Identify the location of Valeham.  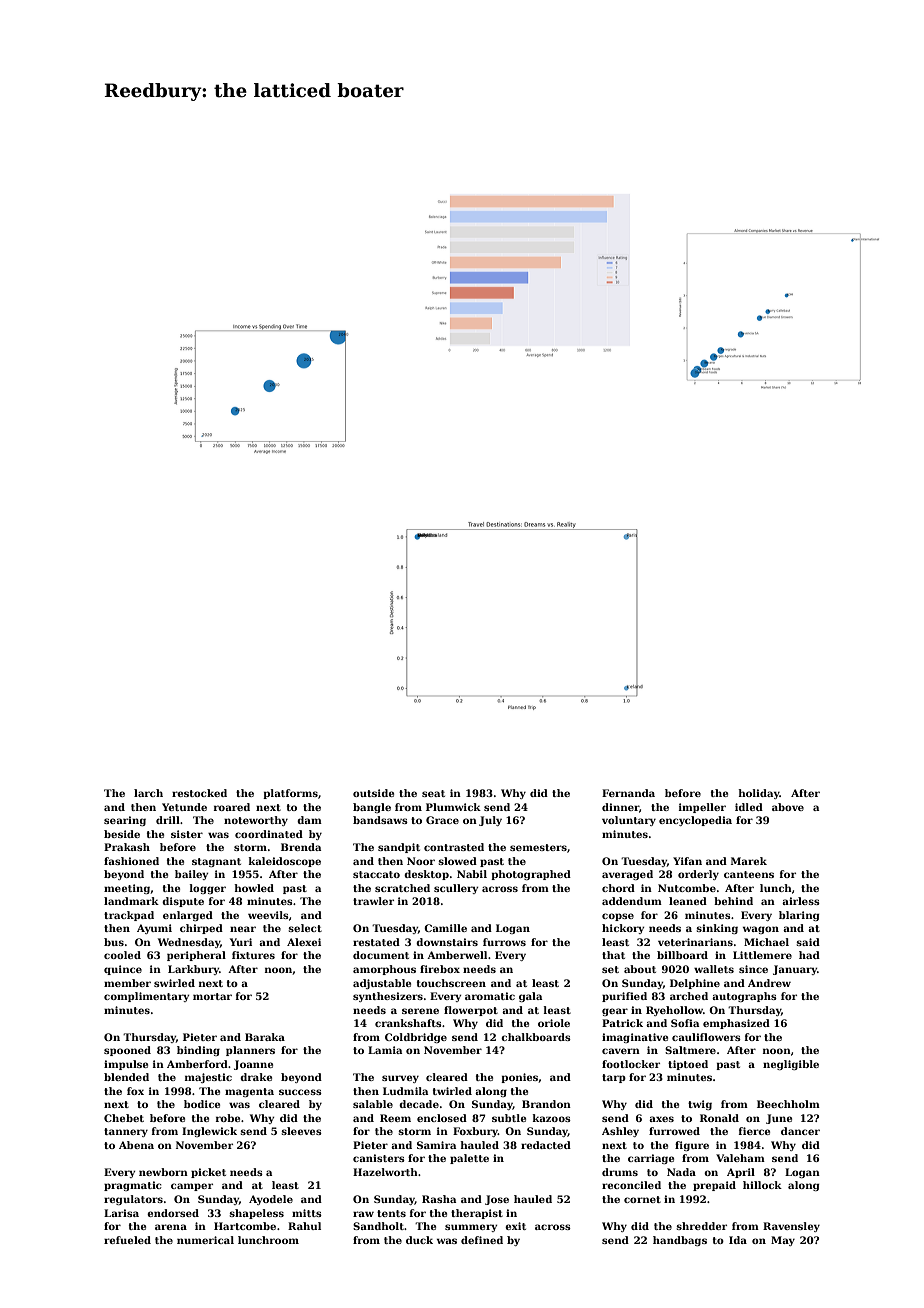
(740, 1158).
